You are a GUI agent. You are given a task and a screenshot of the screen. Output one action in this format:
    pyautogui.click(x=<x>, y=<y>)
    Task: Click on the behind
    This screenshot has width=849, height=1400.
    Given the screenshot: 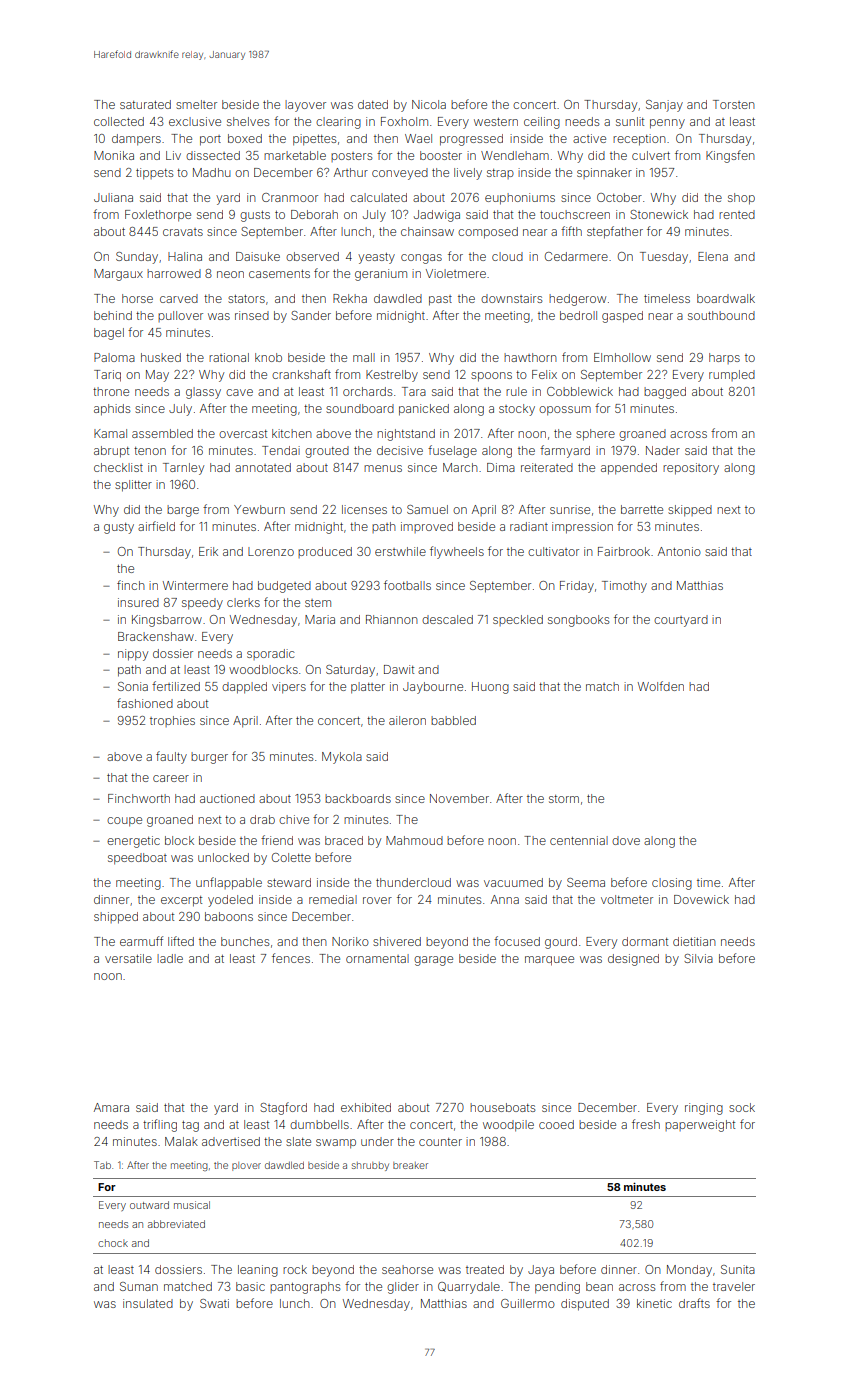 What is the action you would take?
    pyautogui.click(x=113, y=315)
